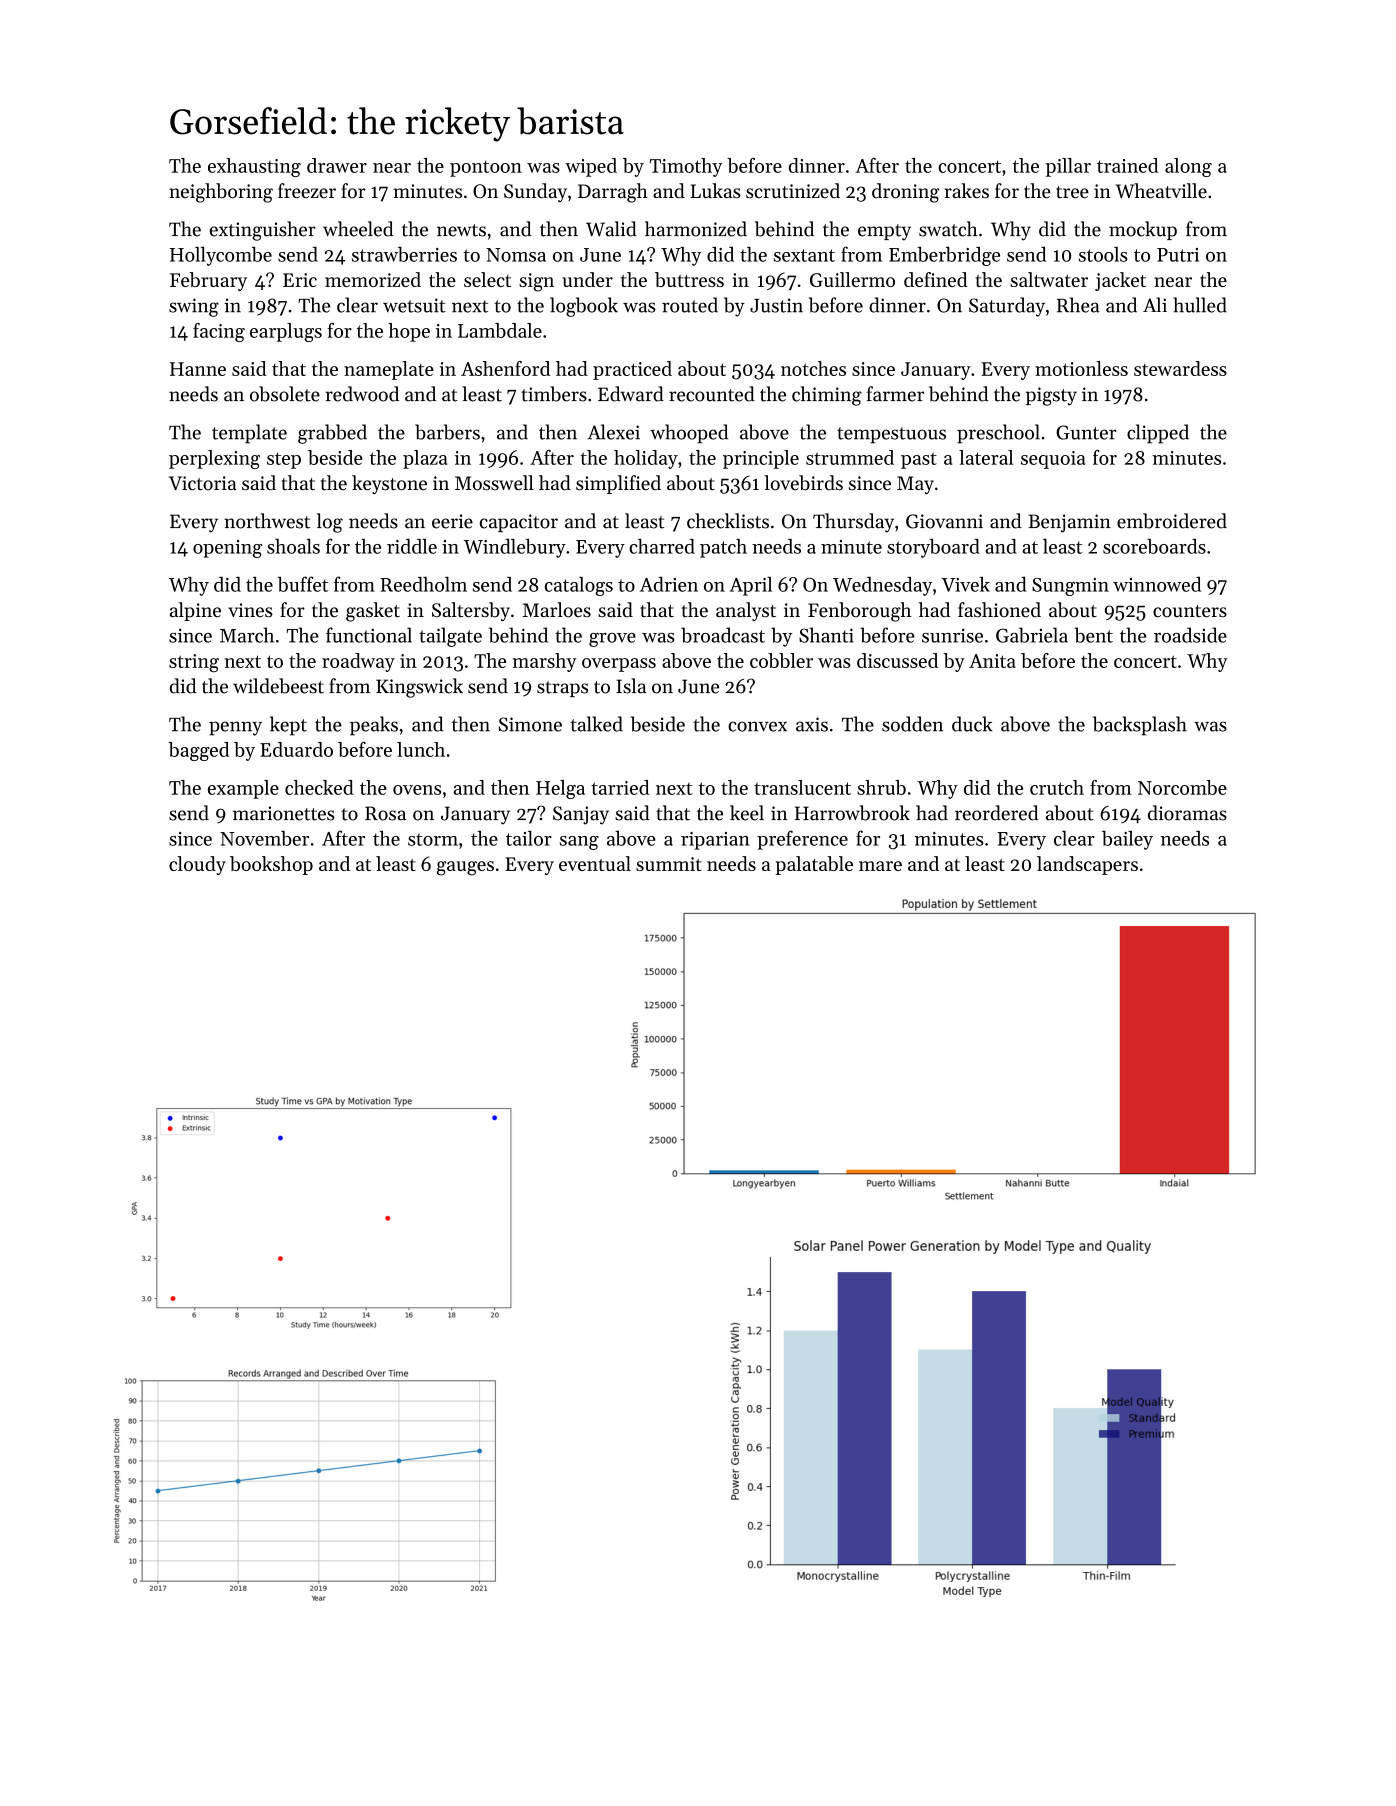  What do you see at coordinates (1178, 255) in the document?
I see `Putri` at bounding box center [1178, 255].
